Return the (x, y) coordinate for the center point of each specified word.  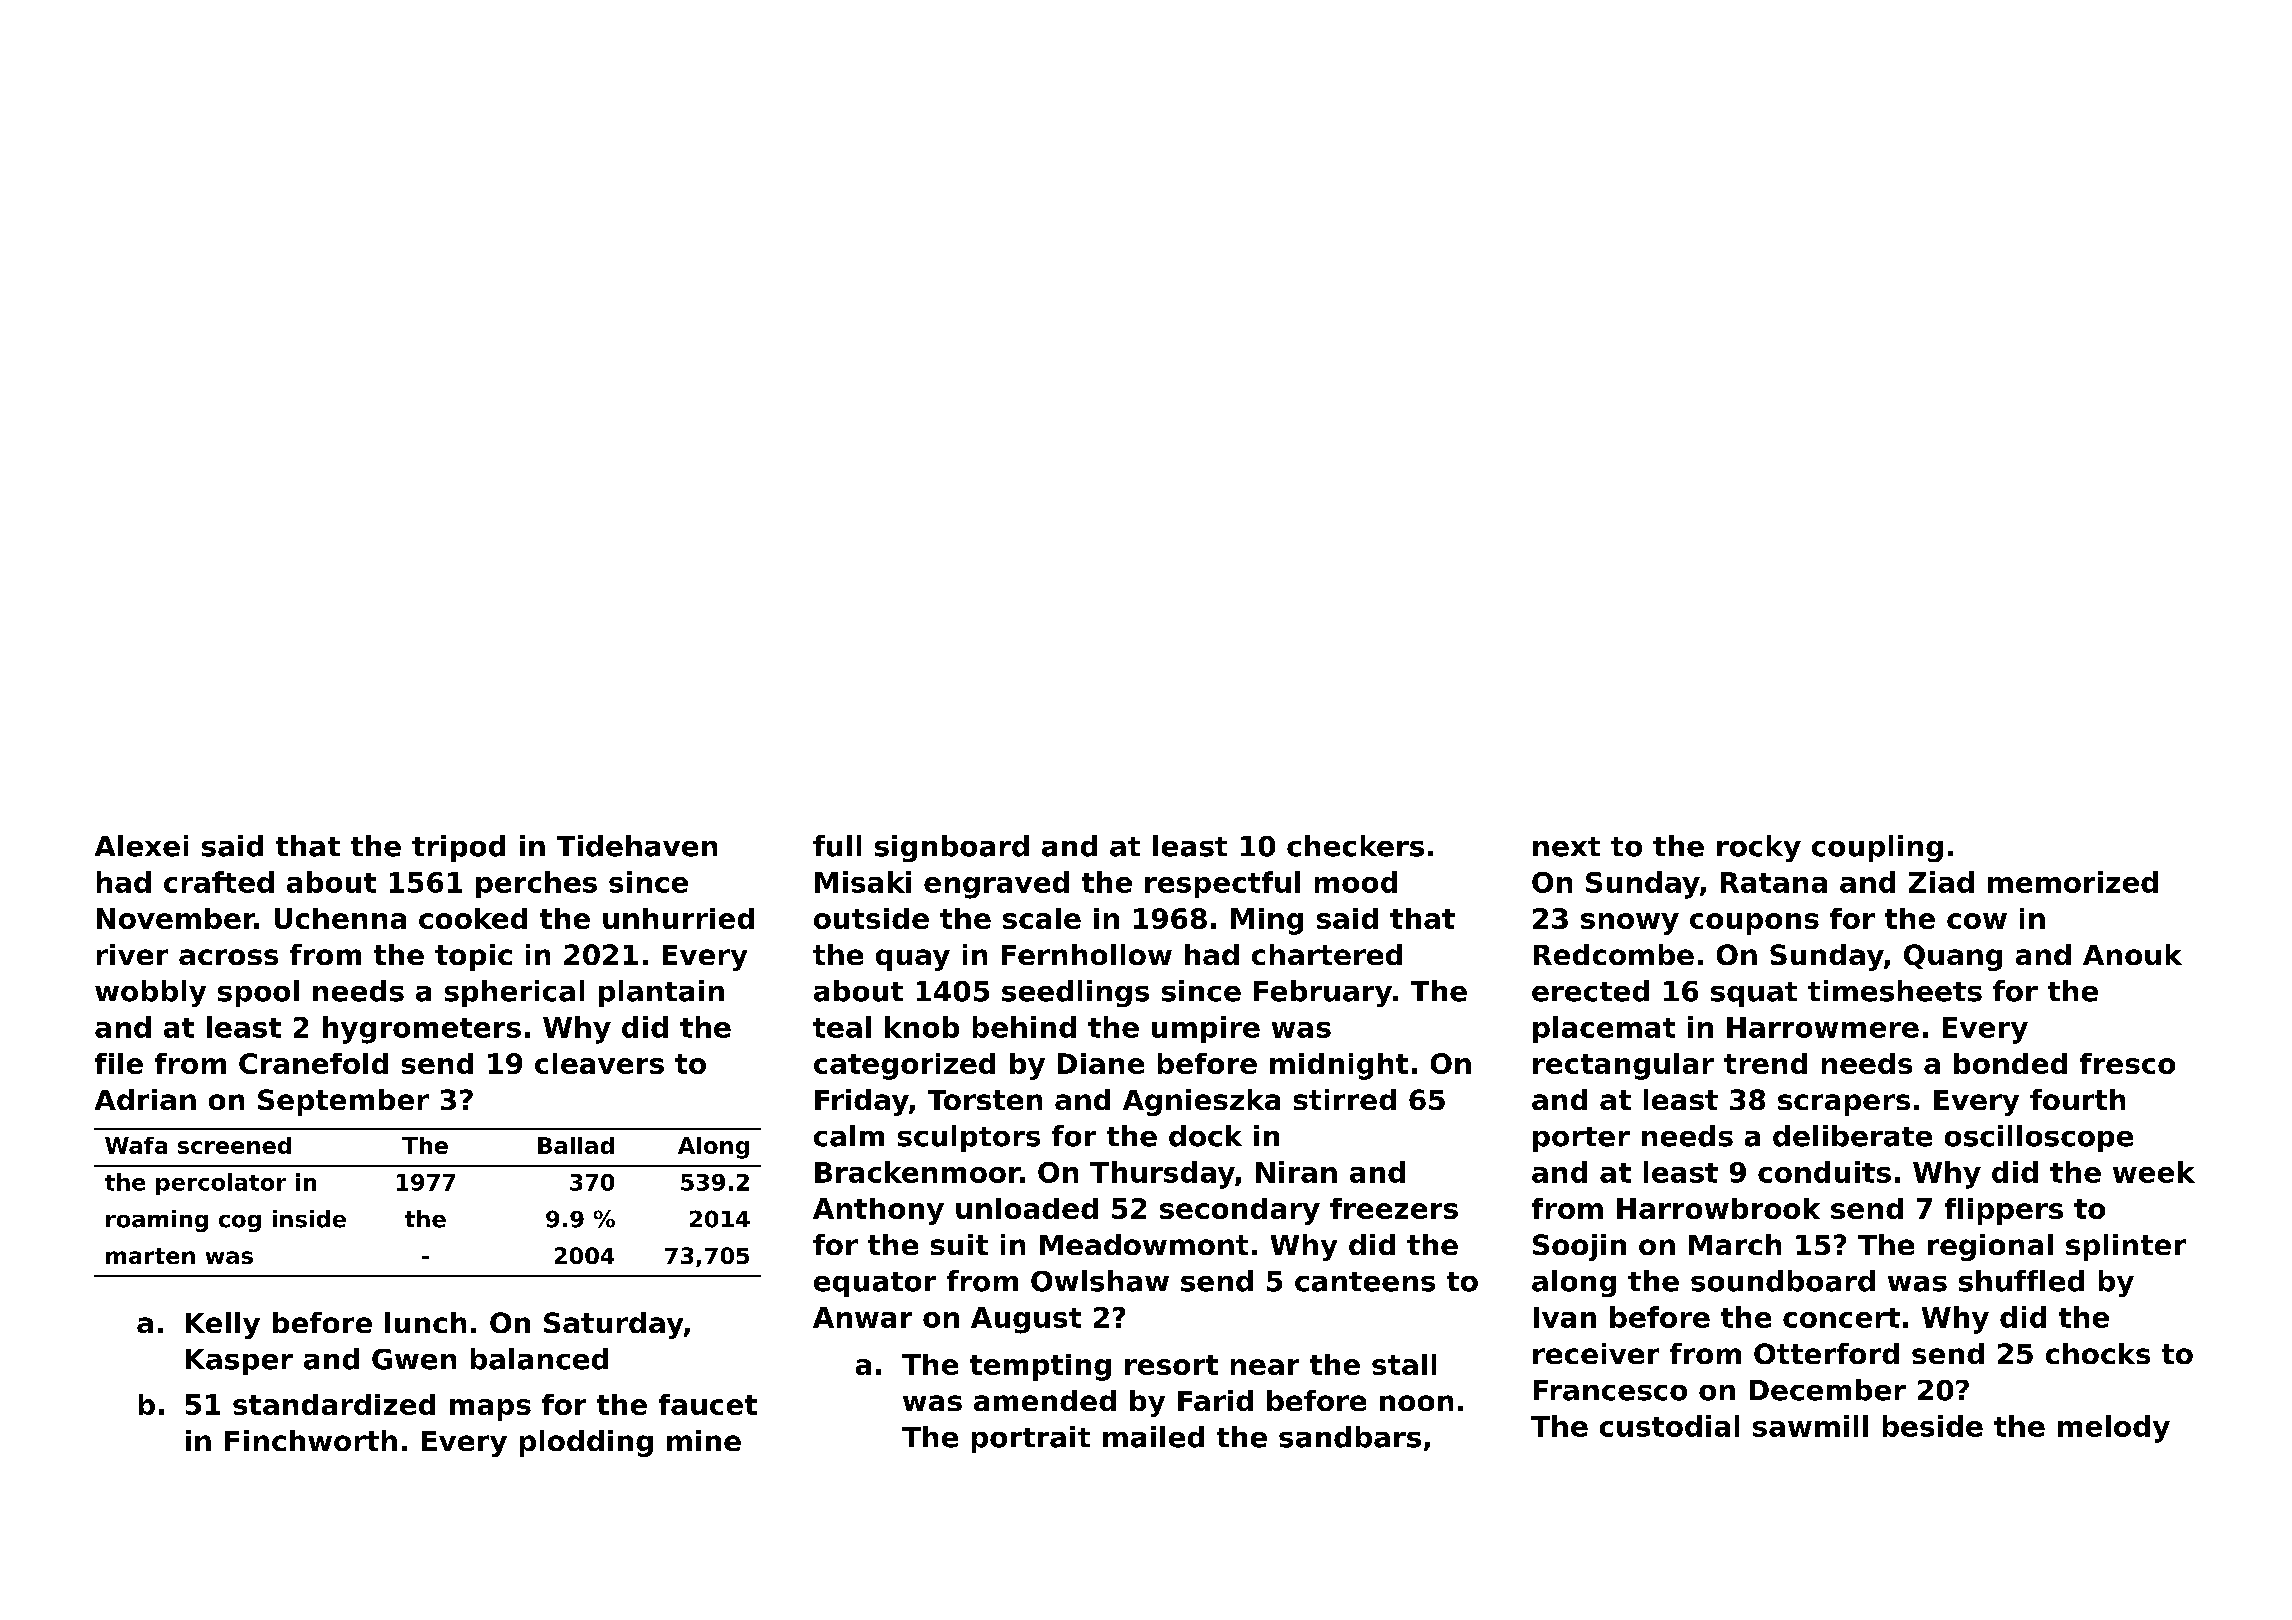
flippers (2004, 1211)
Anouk (2132, 954)
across (228, 957)
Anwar (862, 1317)
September (343, 1102)
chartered (1327, 954)
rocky (1759, 848)
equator (875, 1284)
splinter (2126, 1247)
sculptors (969, 1138)
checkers (1355, 846)
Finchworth (311, 1440)
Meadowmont (1144, 1244)
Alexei (141, 846)
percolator (221, 1184)
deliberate (1852, 1136)
